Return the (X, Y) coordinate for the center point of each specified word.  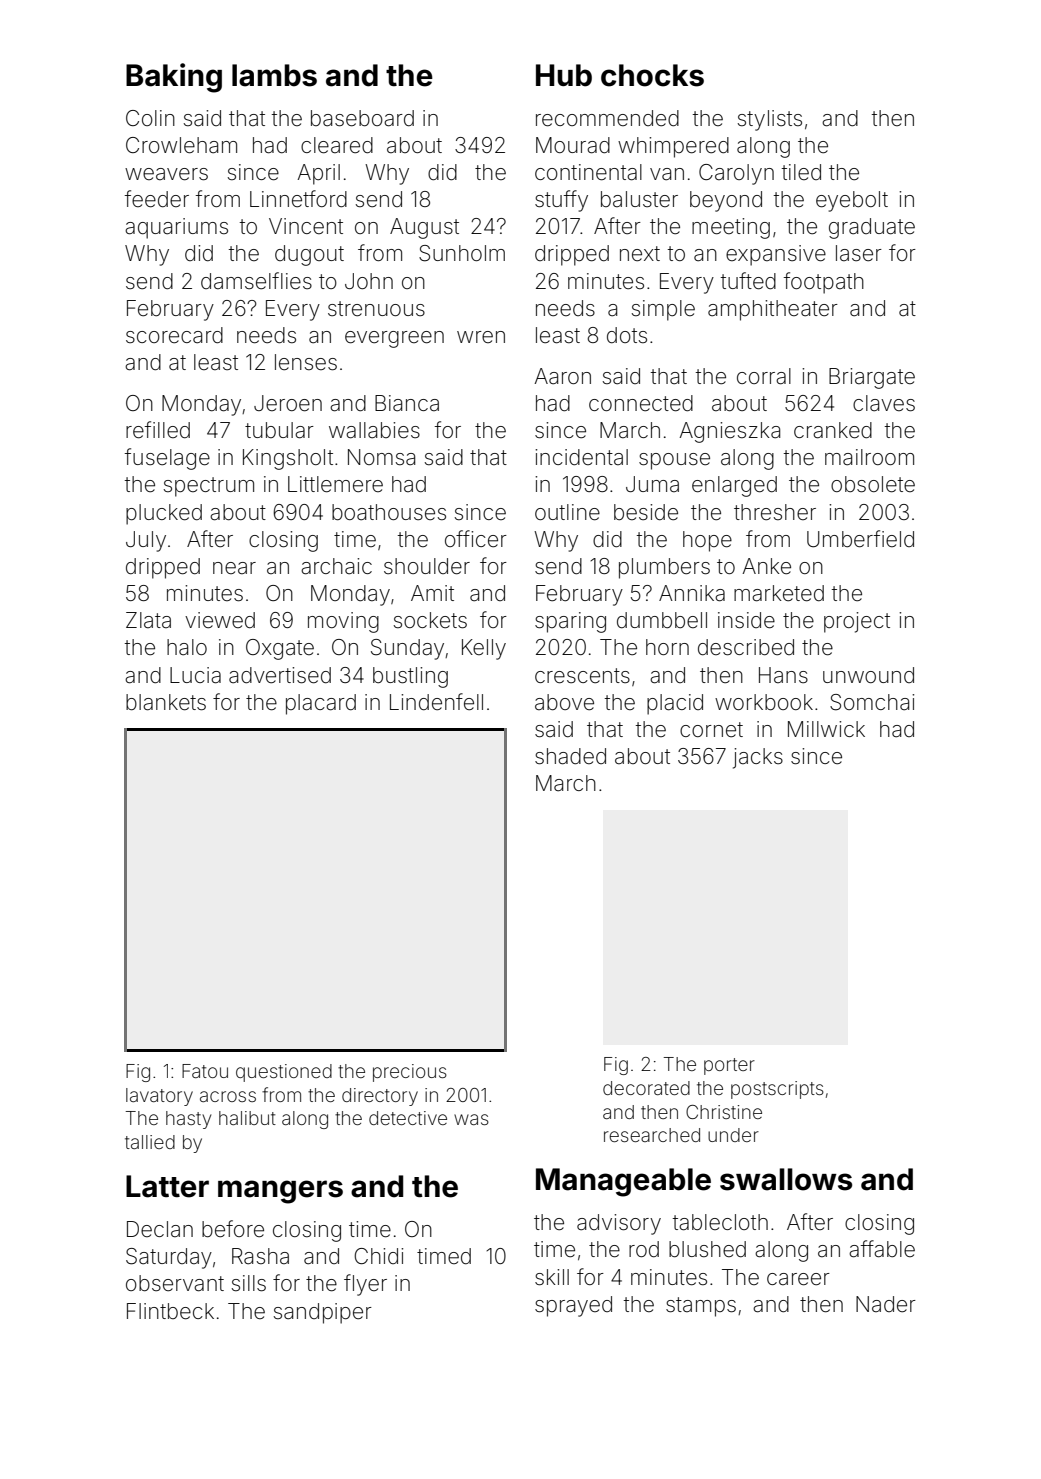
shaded (570, 756)
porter (729, 1066)
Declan (160, 1229)
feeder (156, 199)
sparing (570, 622)
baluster (639, 199)
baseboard (362, 118)
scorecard (174, 335)
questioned (284, 1073)
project (857, 622)
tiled (801, 172)
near (234, 568)
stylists (770, 120)
